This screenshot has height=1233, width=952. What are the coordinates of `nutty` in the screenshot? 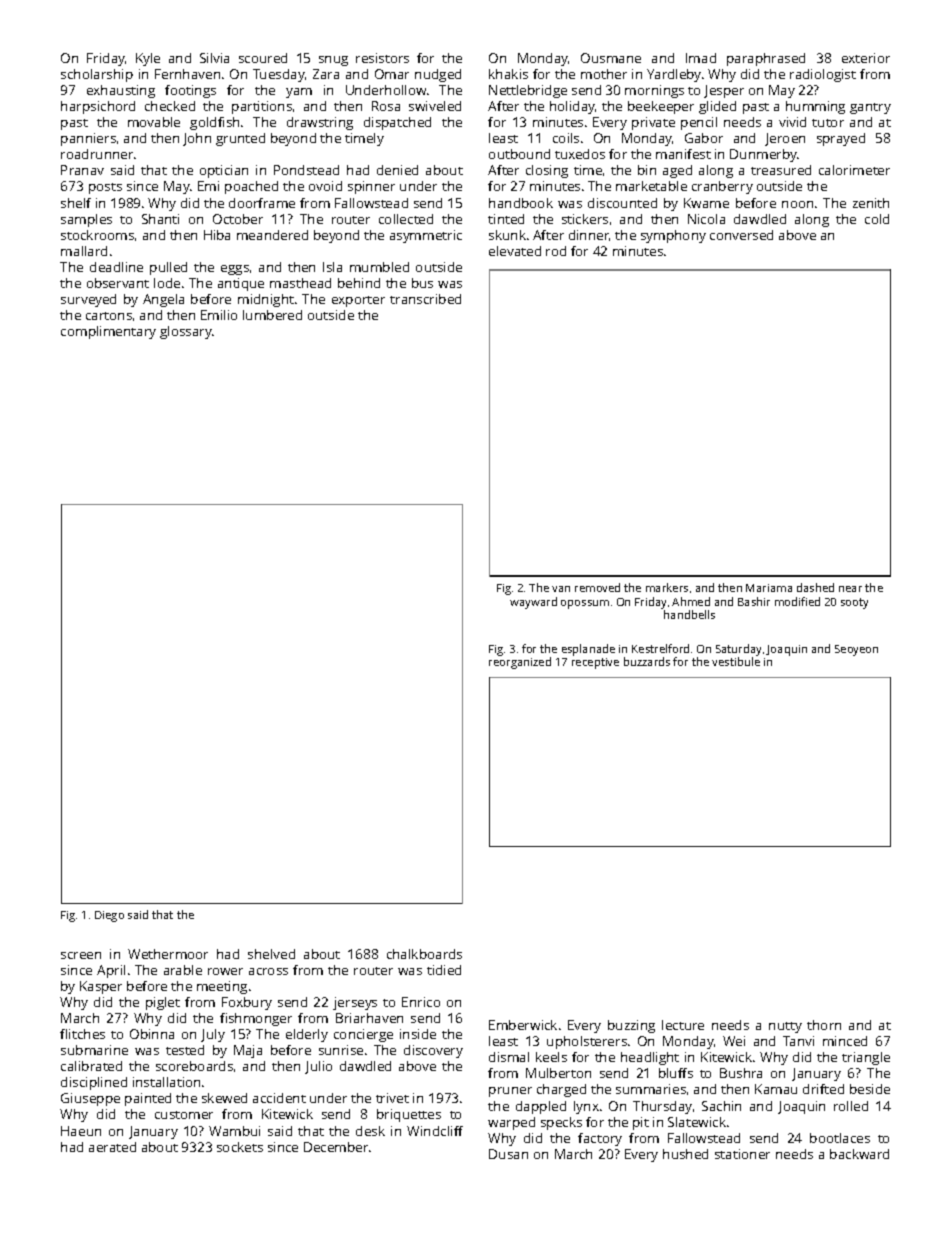 It's located at (785, 1027).
